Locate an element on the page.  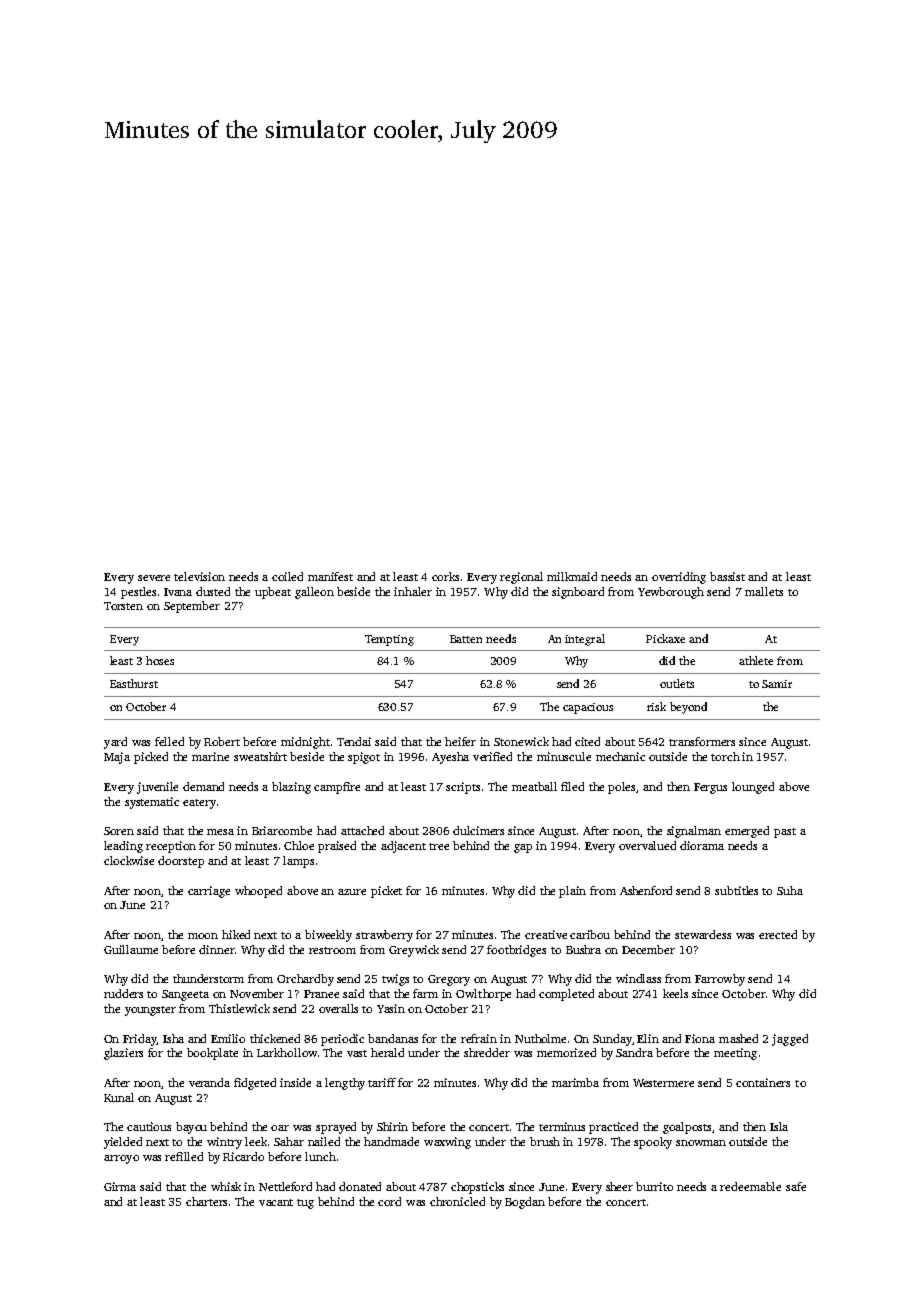
chronicled is located at coordinates (457, 1201).
